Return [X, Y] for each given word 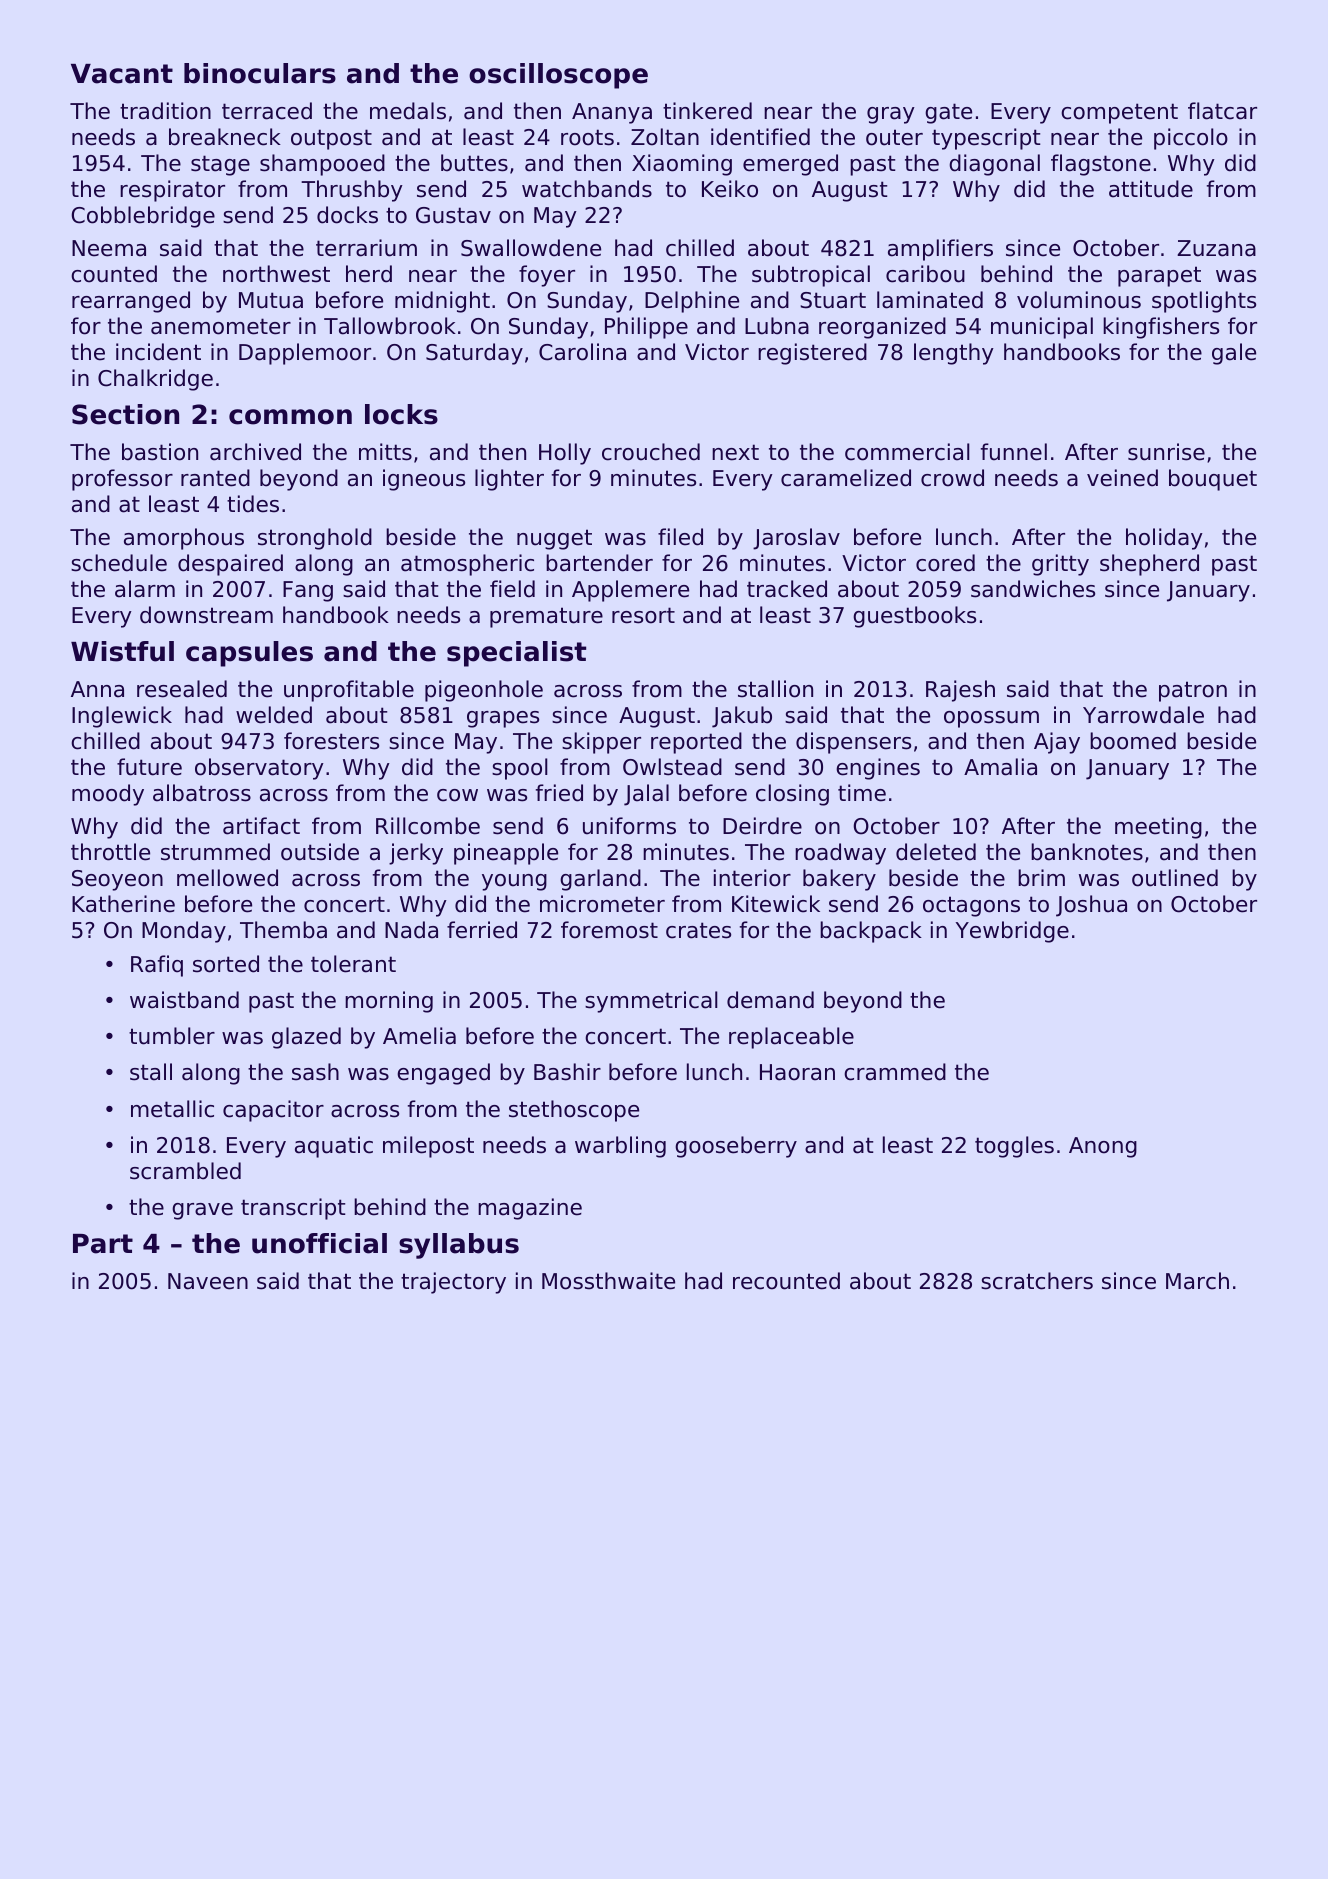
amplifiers [940, 250]
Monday [184, 932]
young [514, 882]
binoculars [260, 73]
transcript [293, 1209]
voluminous [1079, 300]
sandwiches [1033, 589]
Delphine [692, 302]
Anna [97, 689]
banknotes [1087, 852]
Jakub [742, 717]
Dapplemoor [305, 354]
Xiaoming [682, 165]
